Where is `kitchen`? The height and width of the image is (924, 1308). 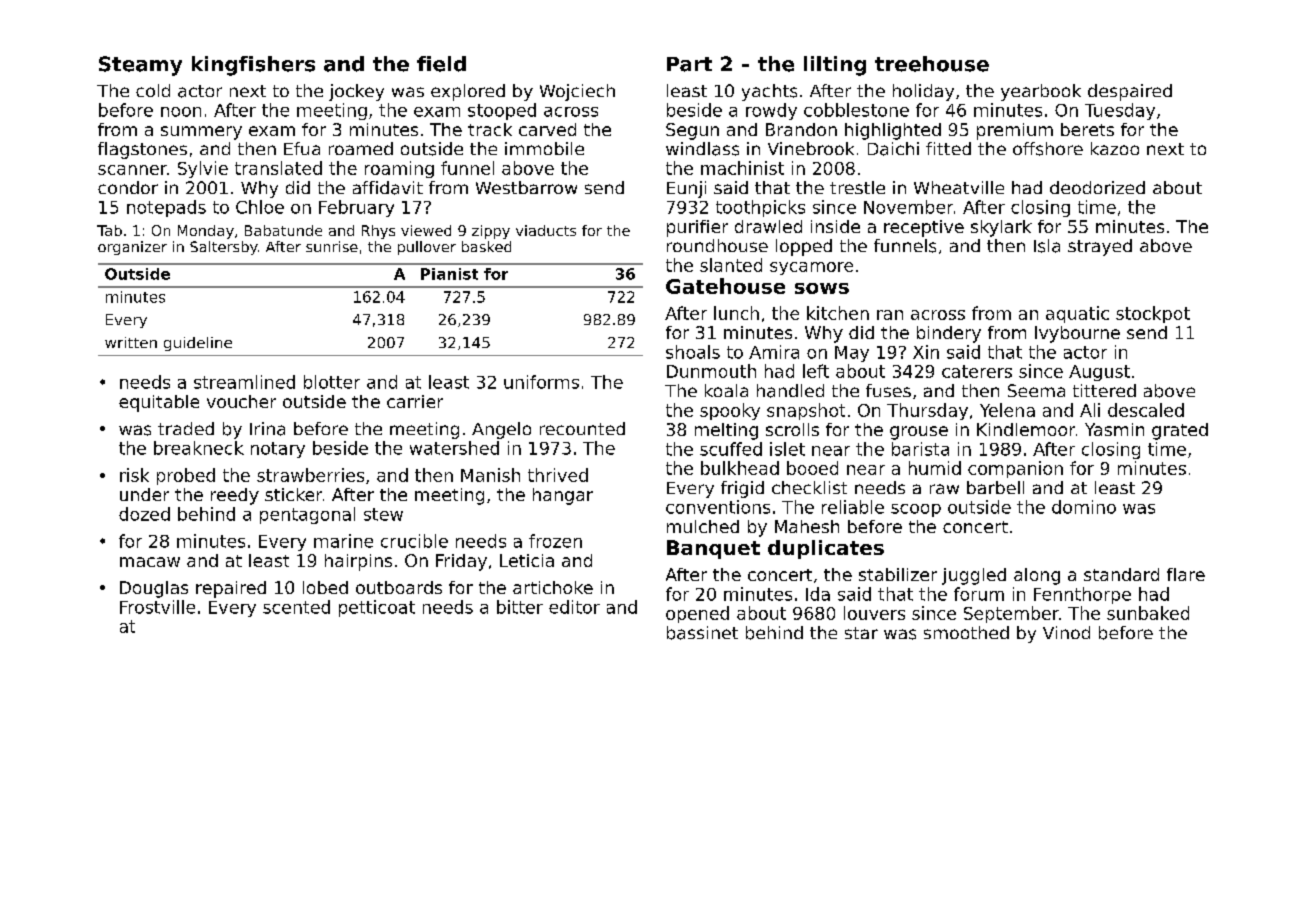
kitchen is located at coordinates (838, 313).
